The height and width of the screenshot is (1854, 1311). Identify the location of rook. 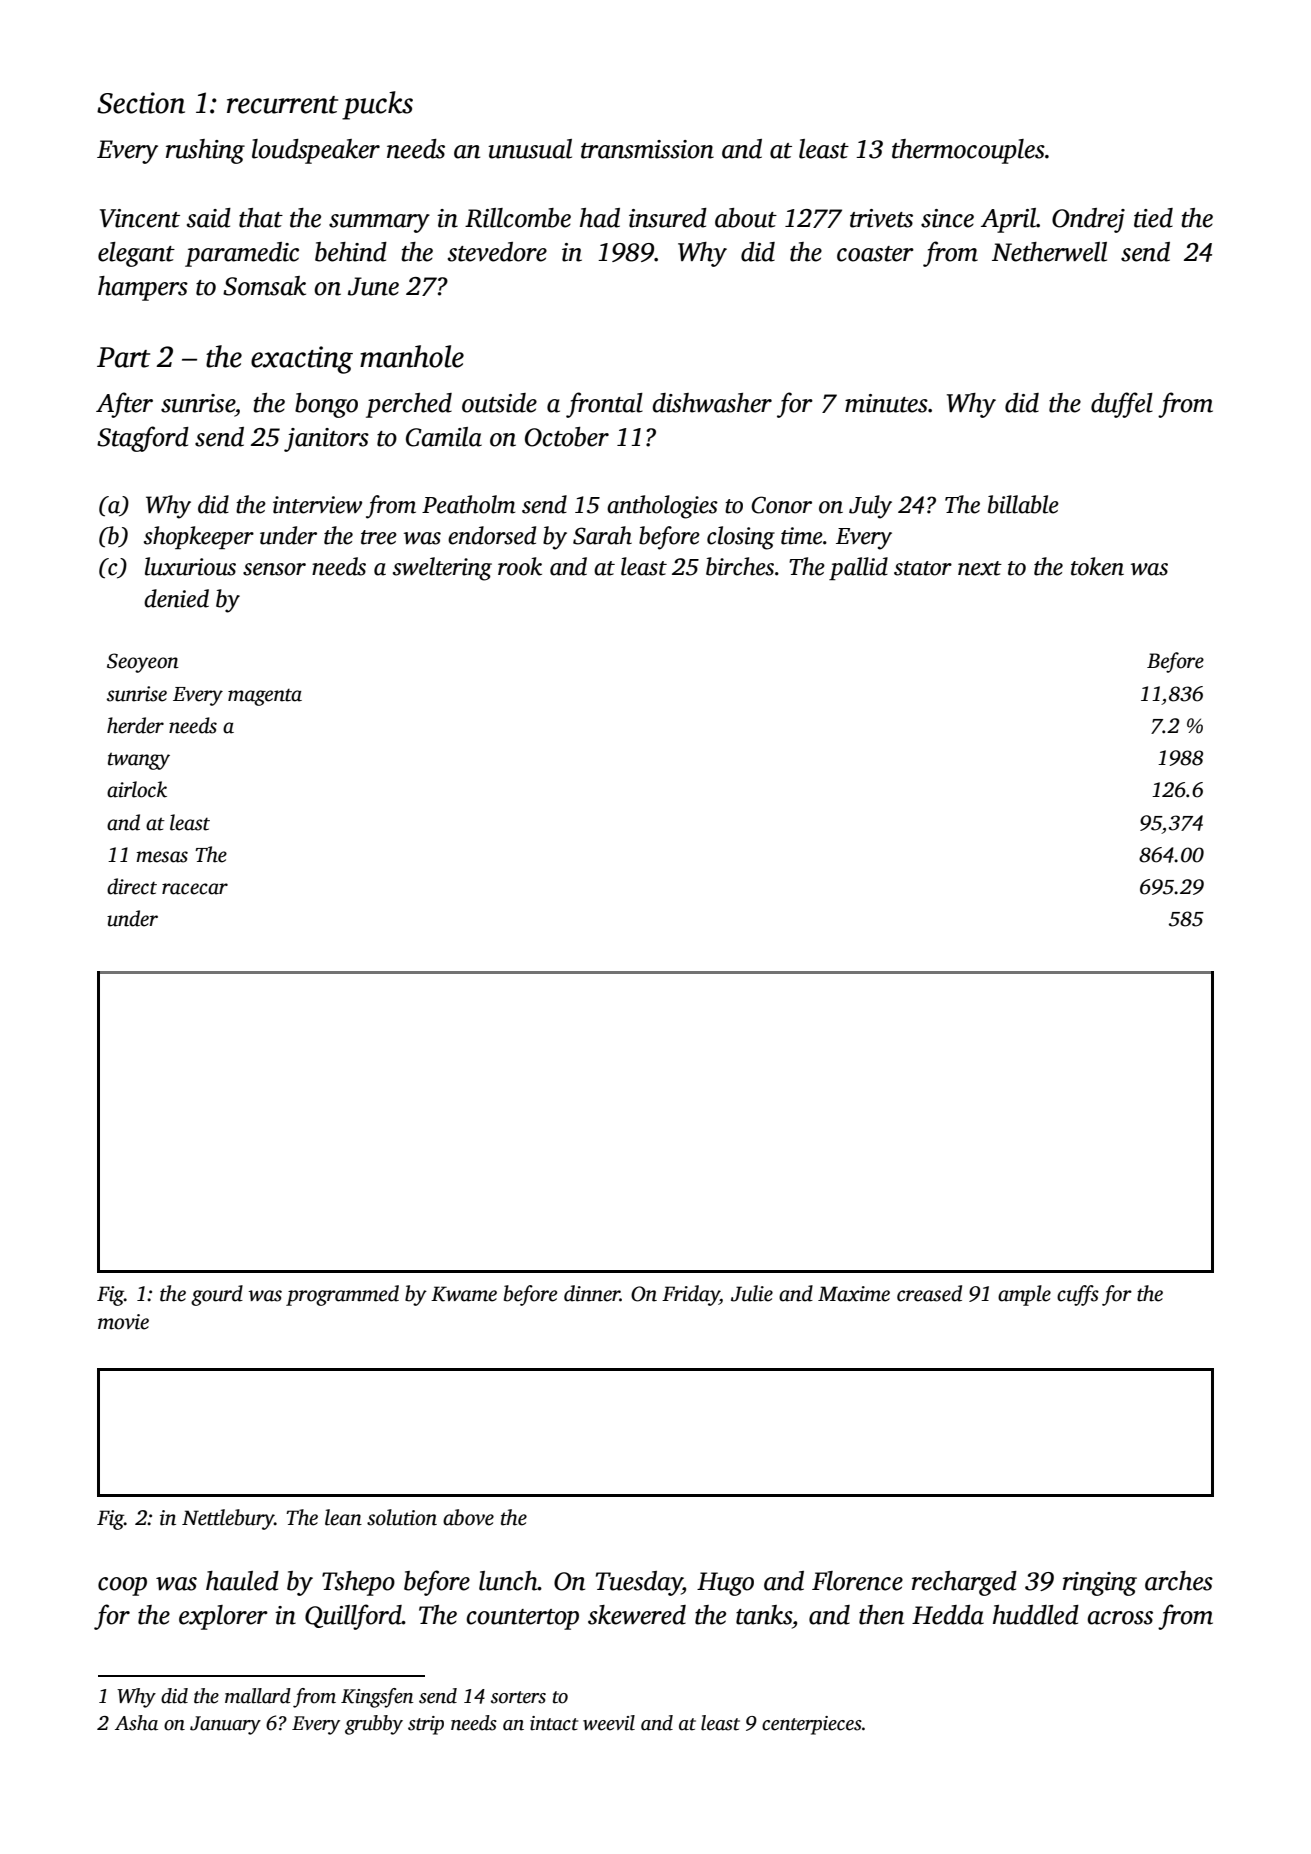
(520, 566).
